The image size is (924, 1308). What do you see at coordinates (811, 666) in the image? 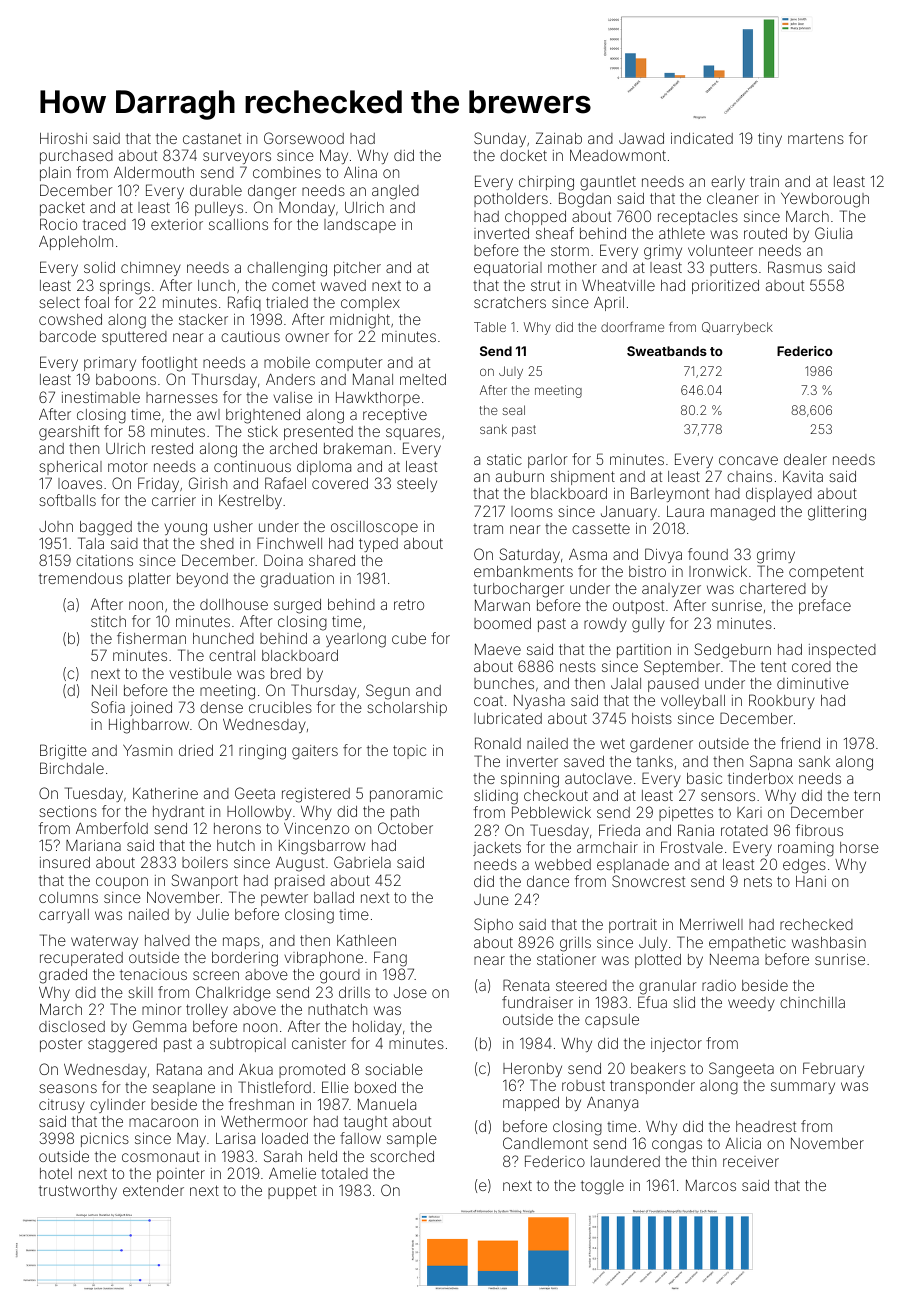
I see `cored` at bounding box center [811, 666].
